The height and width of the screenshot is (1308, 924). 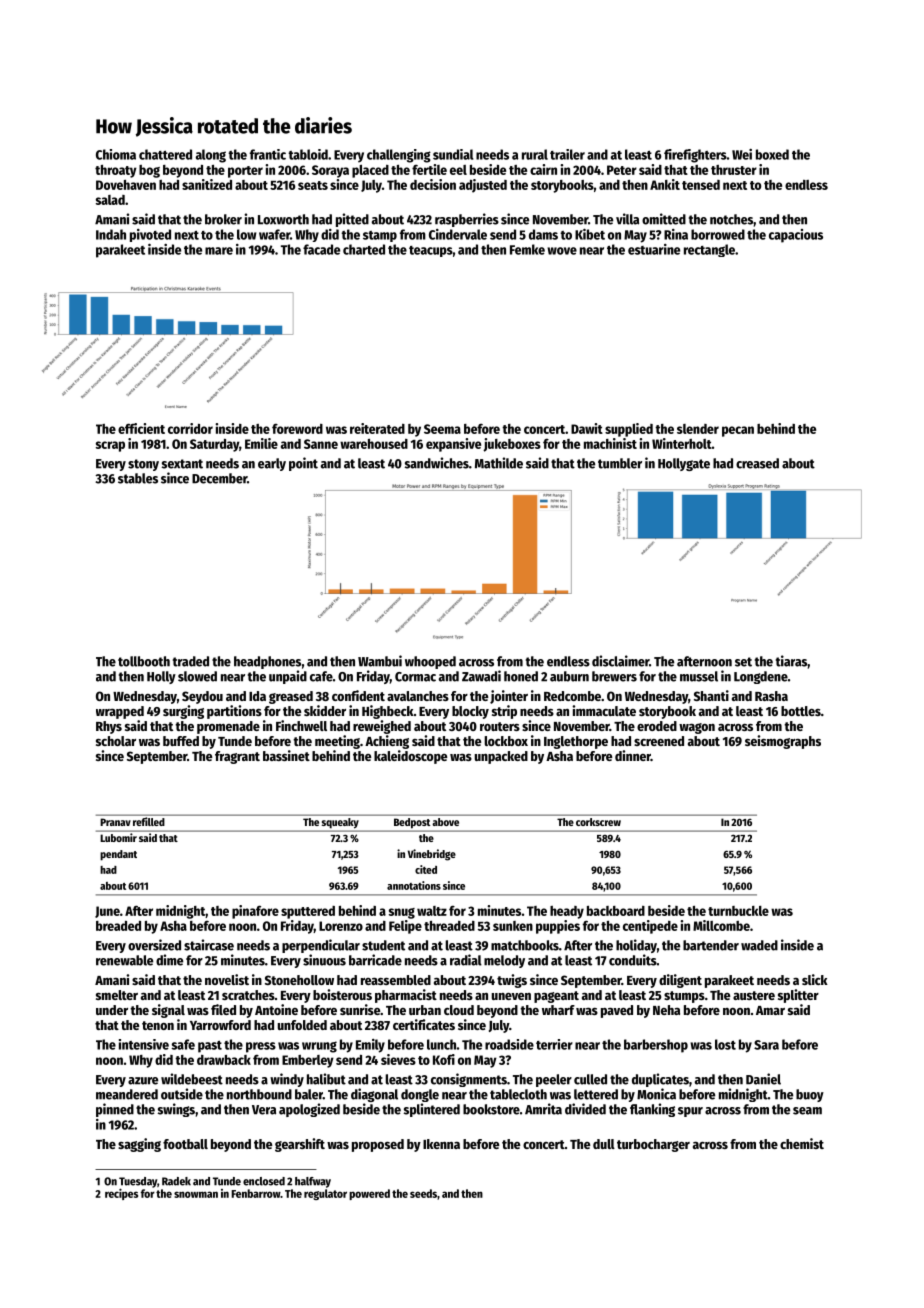 What do you see at coordinates (325, 1194) in the screenshot?
I see `regulator` at bounding box center [325, 1194].
